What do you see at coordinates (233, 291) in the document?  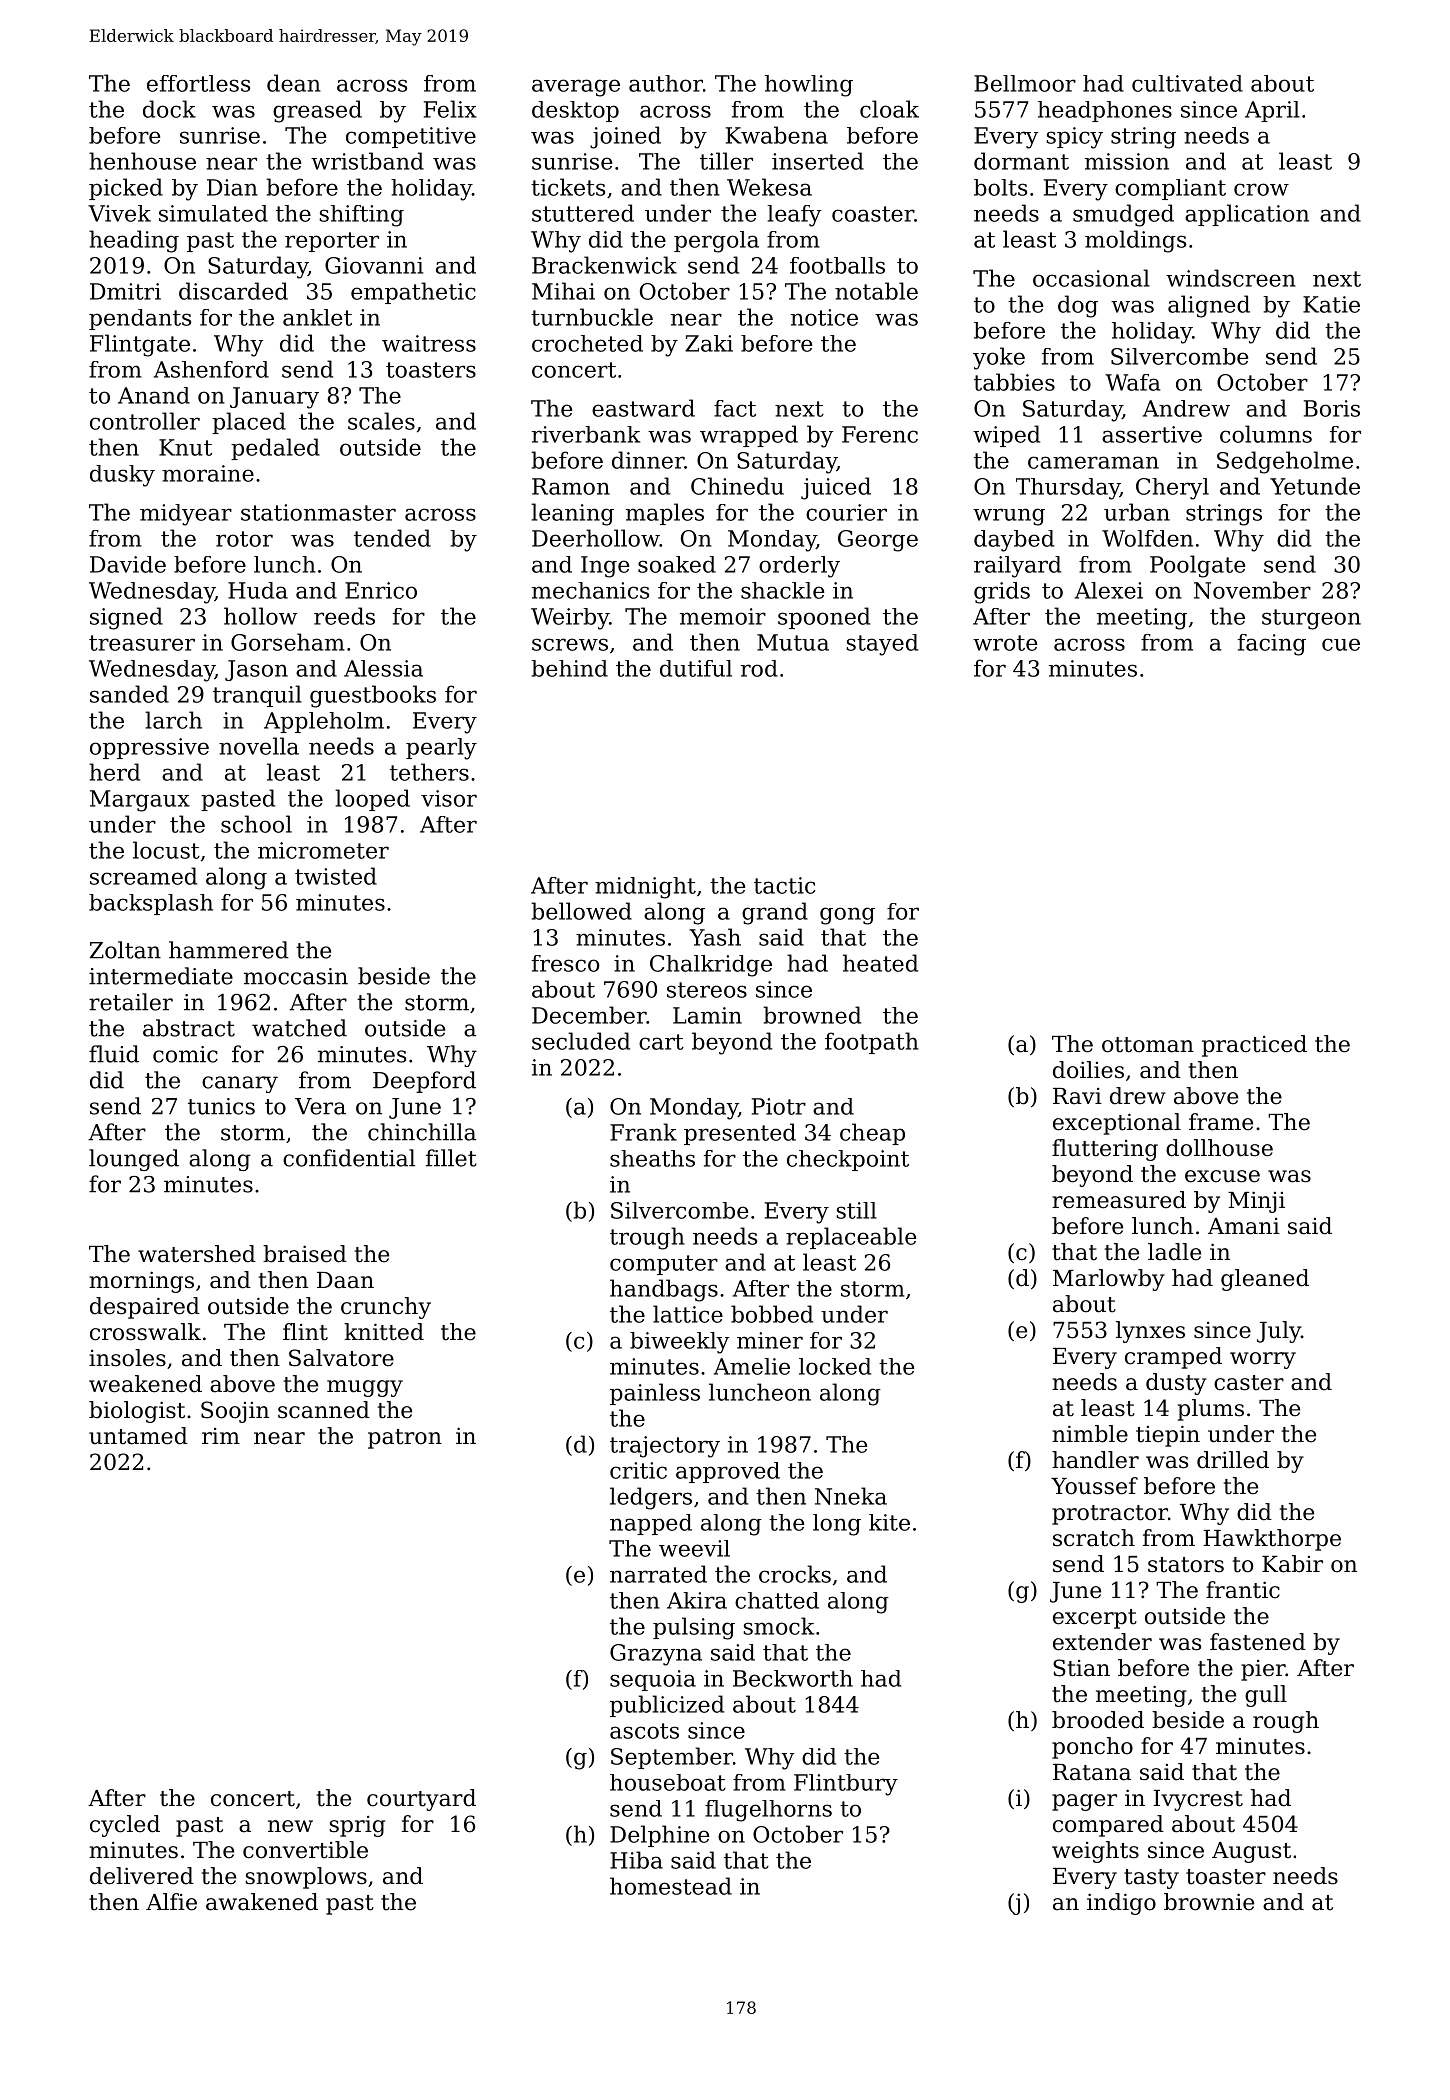 I see `discarded` at bounding box center [233, 291].
